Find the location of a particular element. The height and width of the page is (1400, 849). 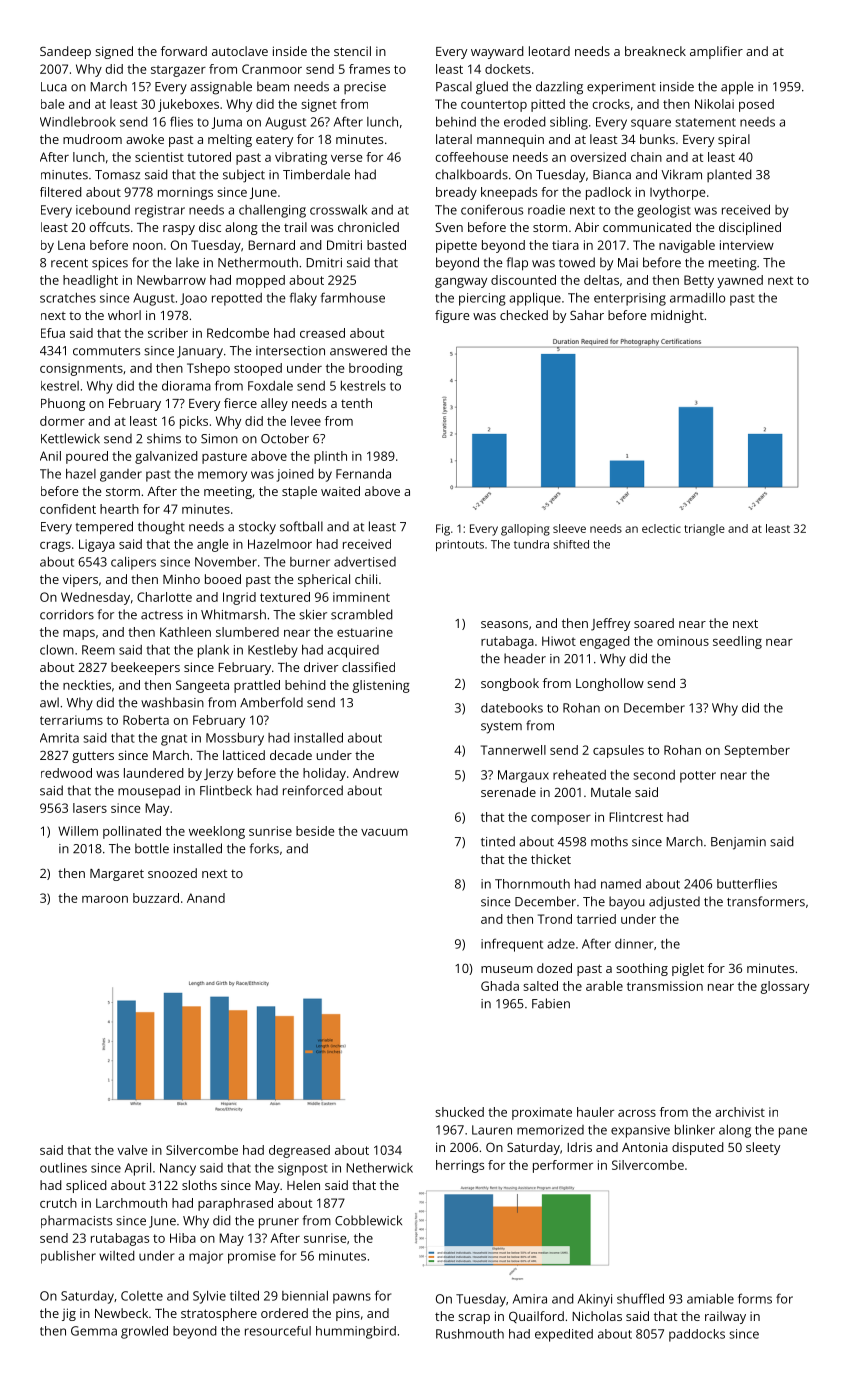

seedling is located at coordinates (737, 642).
